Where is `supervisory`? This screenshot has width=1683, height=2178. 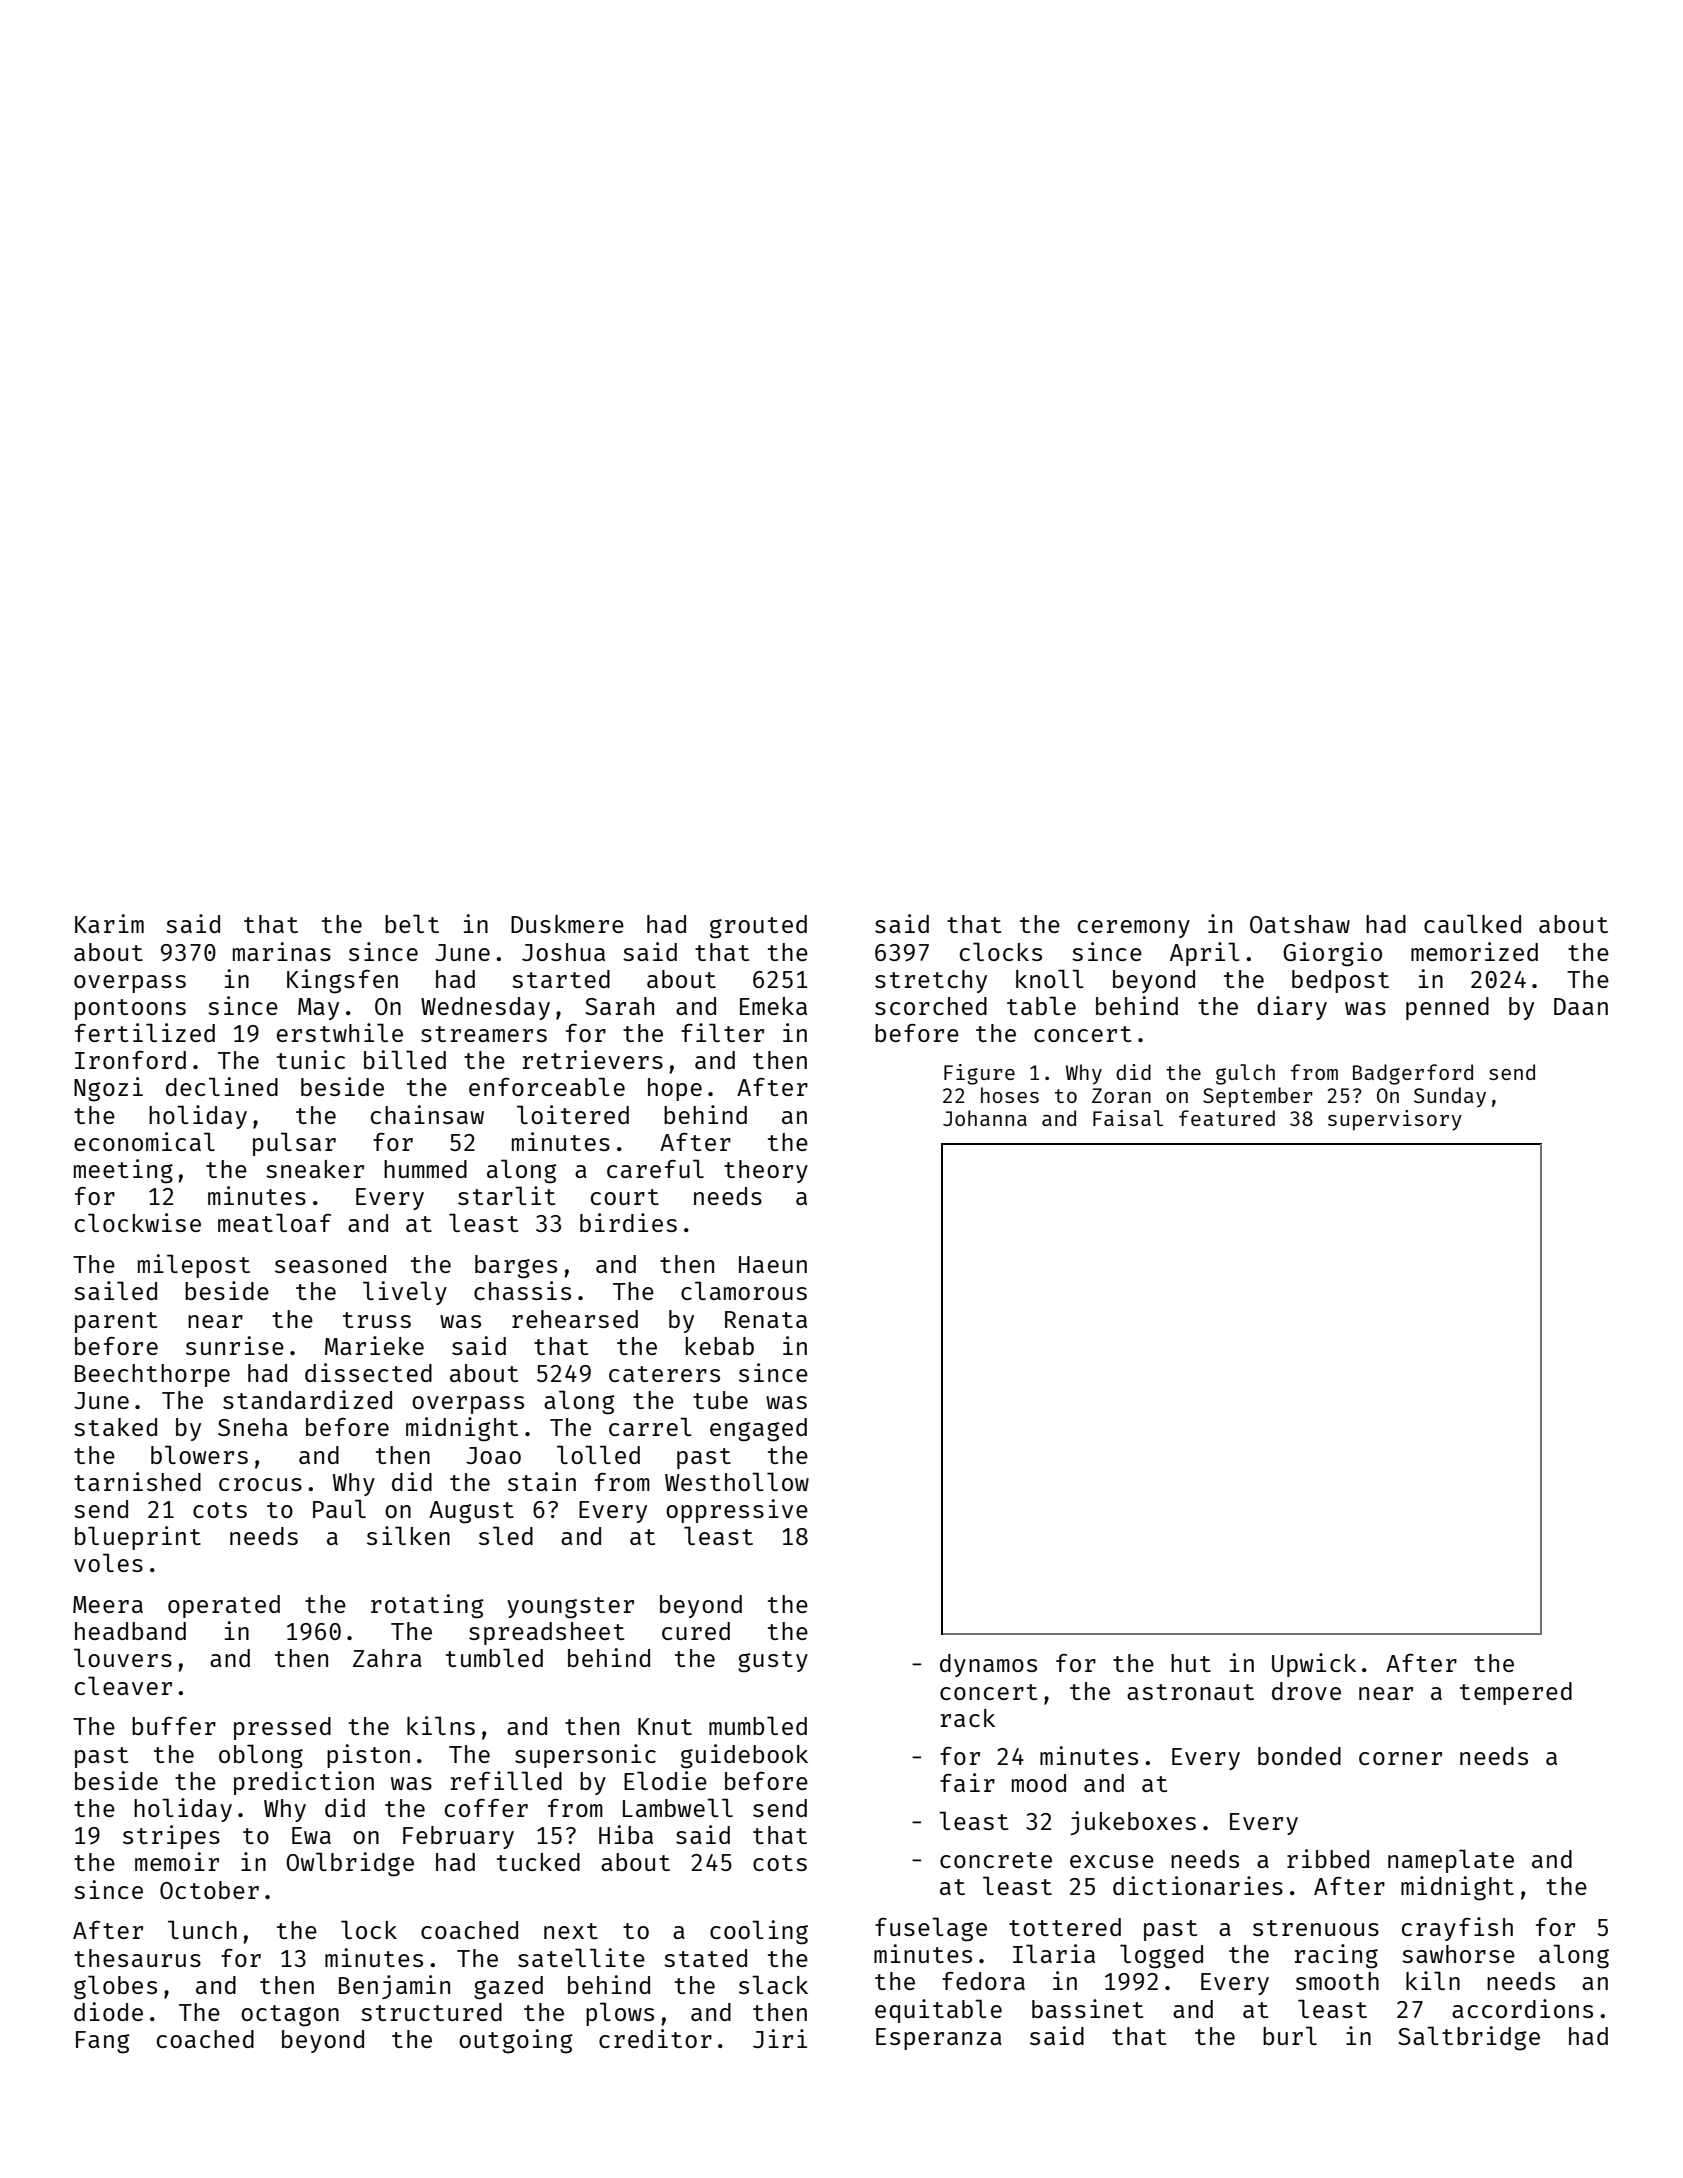 supervisory is located at coordinates (1395, 1120).
